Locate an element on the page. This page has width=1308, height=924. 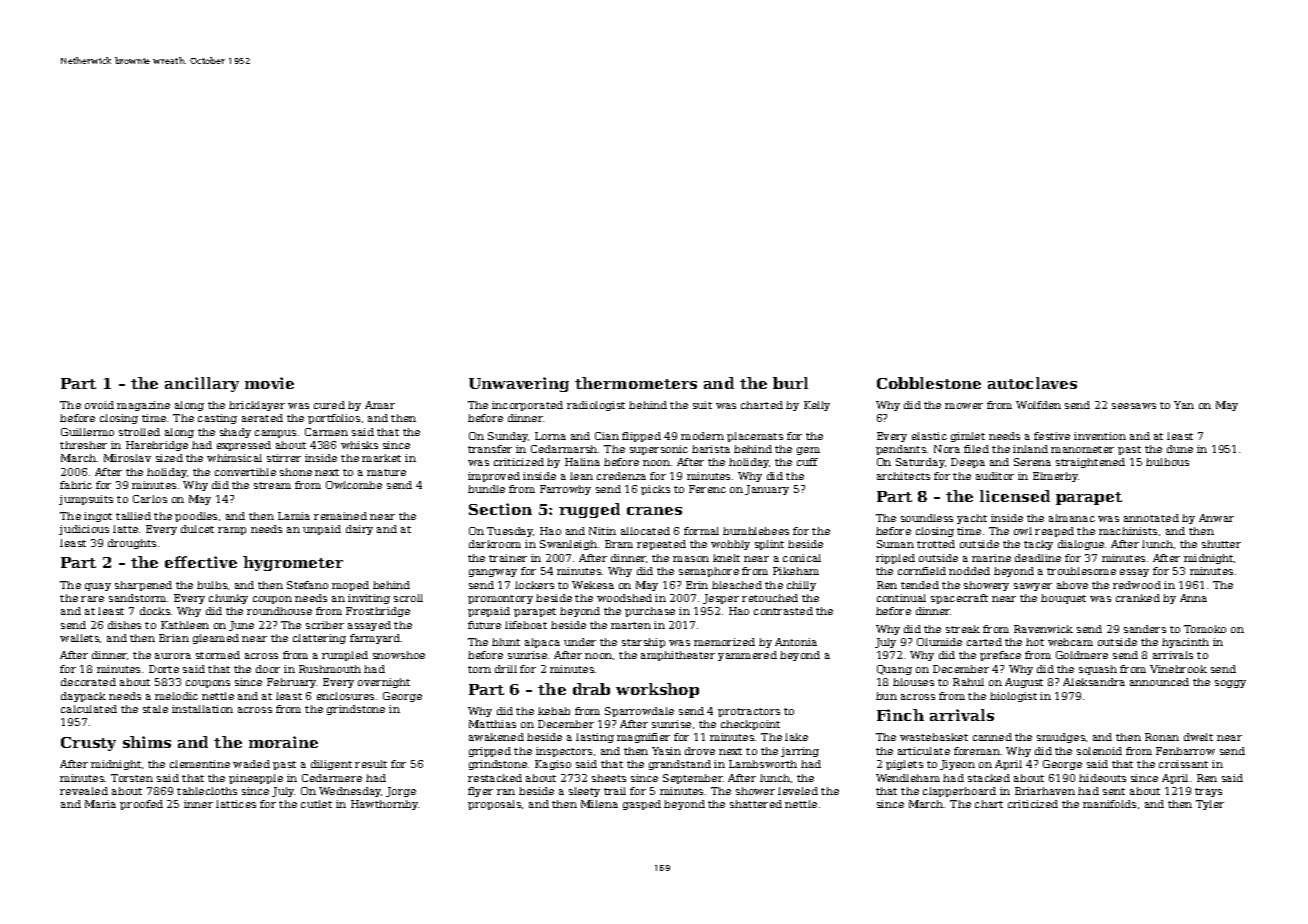
Jiyeon is located at coordinates (957, 765).
